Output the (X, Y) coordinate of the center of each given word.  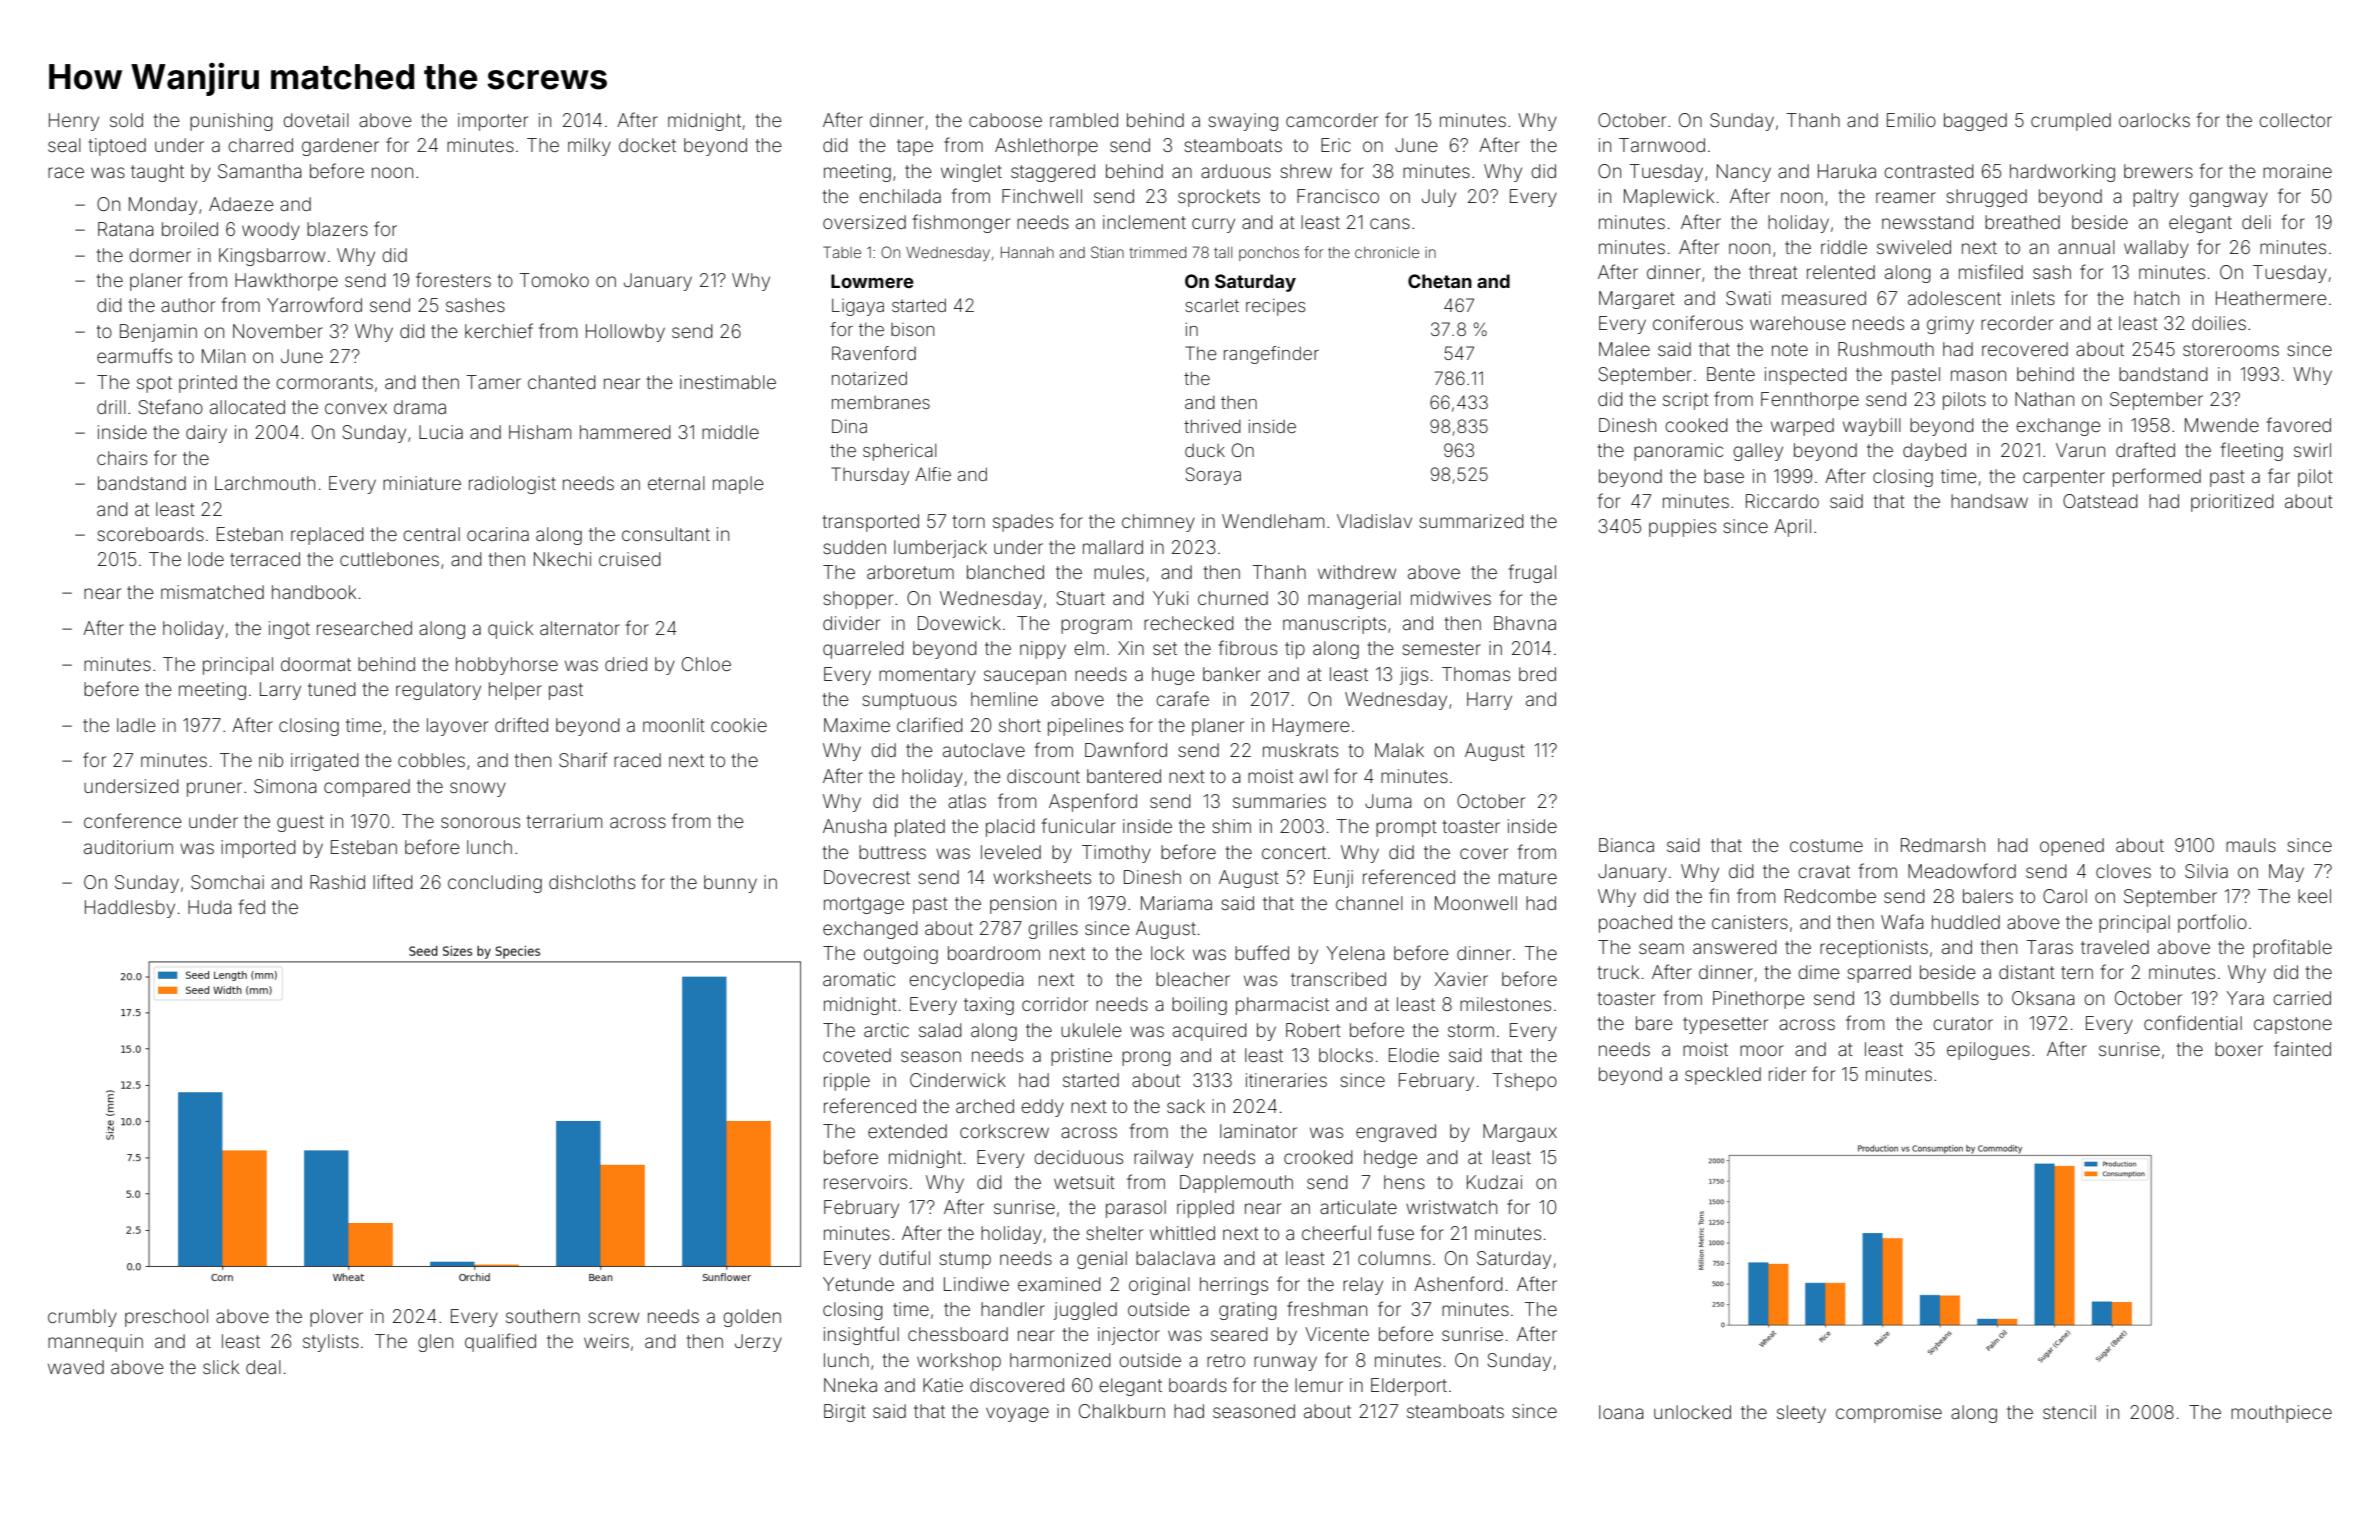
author (188, 305)
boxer (2239, 1049)
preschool (166, 1318)
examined (1059, 1284)
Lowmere (872, 281)
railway (1163, 1159)
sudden (855, 547)
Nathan (2044, 399)
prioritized (2232, 503)
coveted (857, 1055)
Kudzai (1494, 1182)
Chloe (706, 664)
